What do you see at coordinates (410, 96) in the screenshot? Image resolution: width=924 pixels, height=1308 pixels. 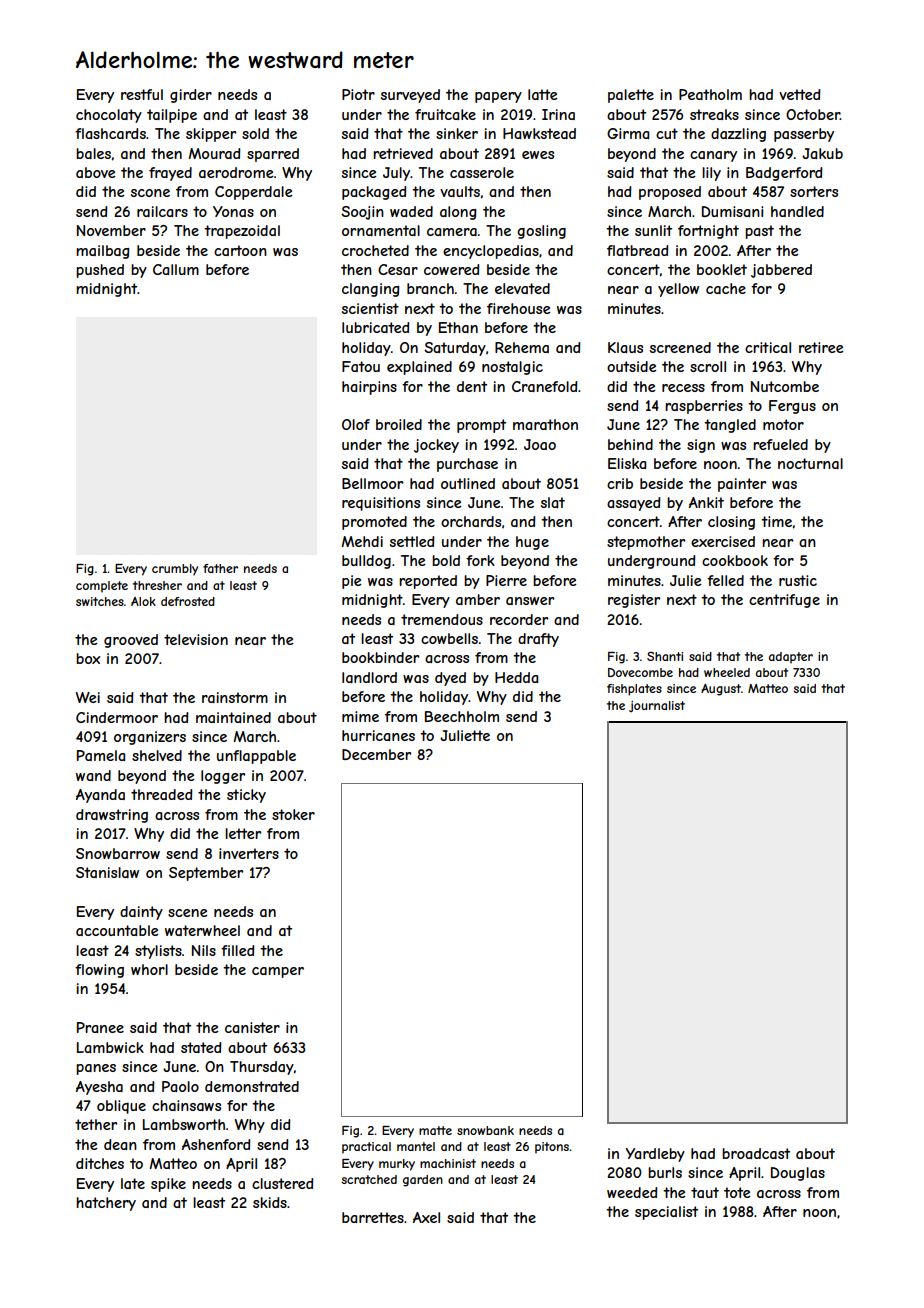 I see `surveyed` at bounding box center [410, 96].
